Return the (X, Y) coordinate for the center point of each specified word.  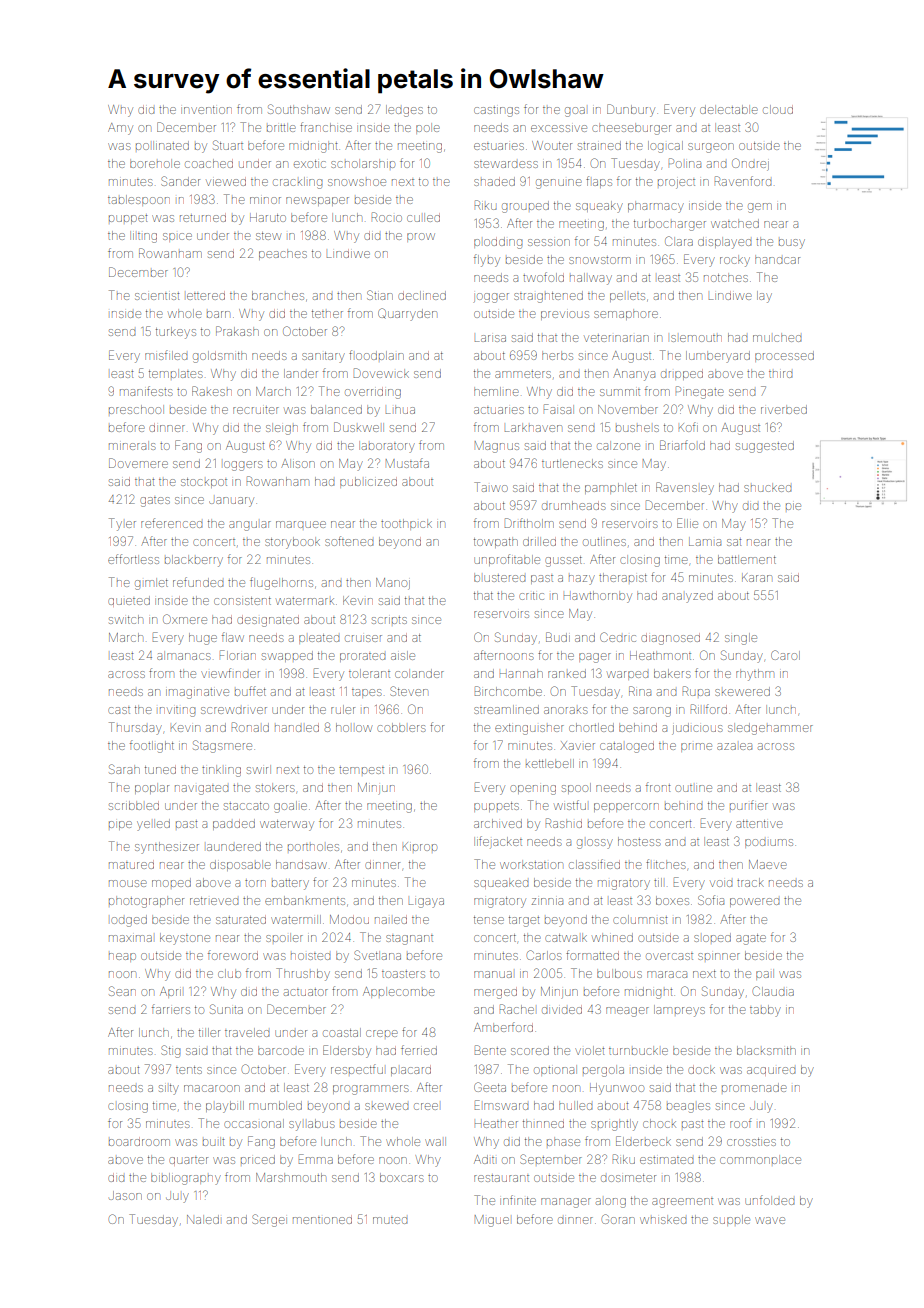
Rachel (517, 1009)
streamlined (506, 709)
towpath (496, 542)
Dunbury (631, 110)
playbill (225, 1107)
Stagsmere (222, 746)
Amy (120, 129)
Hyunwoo (617, 1089)
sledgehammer (770, 729)
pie (793, 506)
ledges (404, 111)
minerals (132, 445)
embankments (305, 900)
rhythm (755, 675)
